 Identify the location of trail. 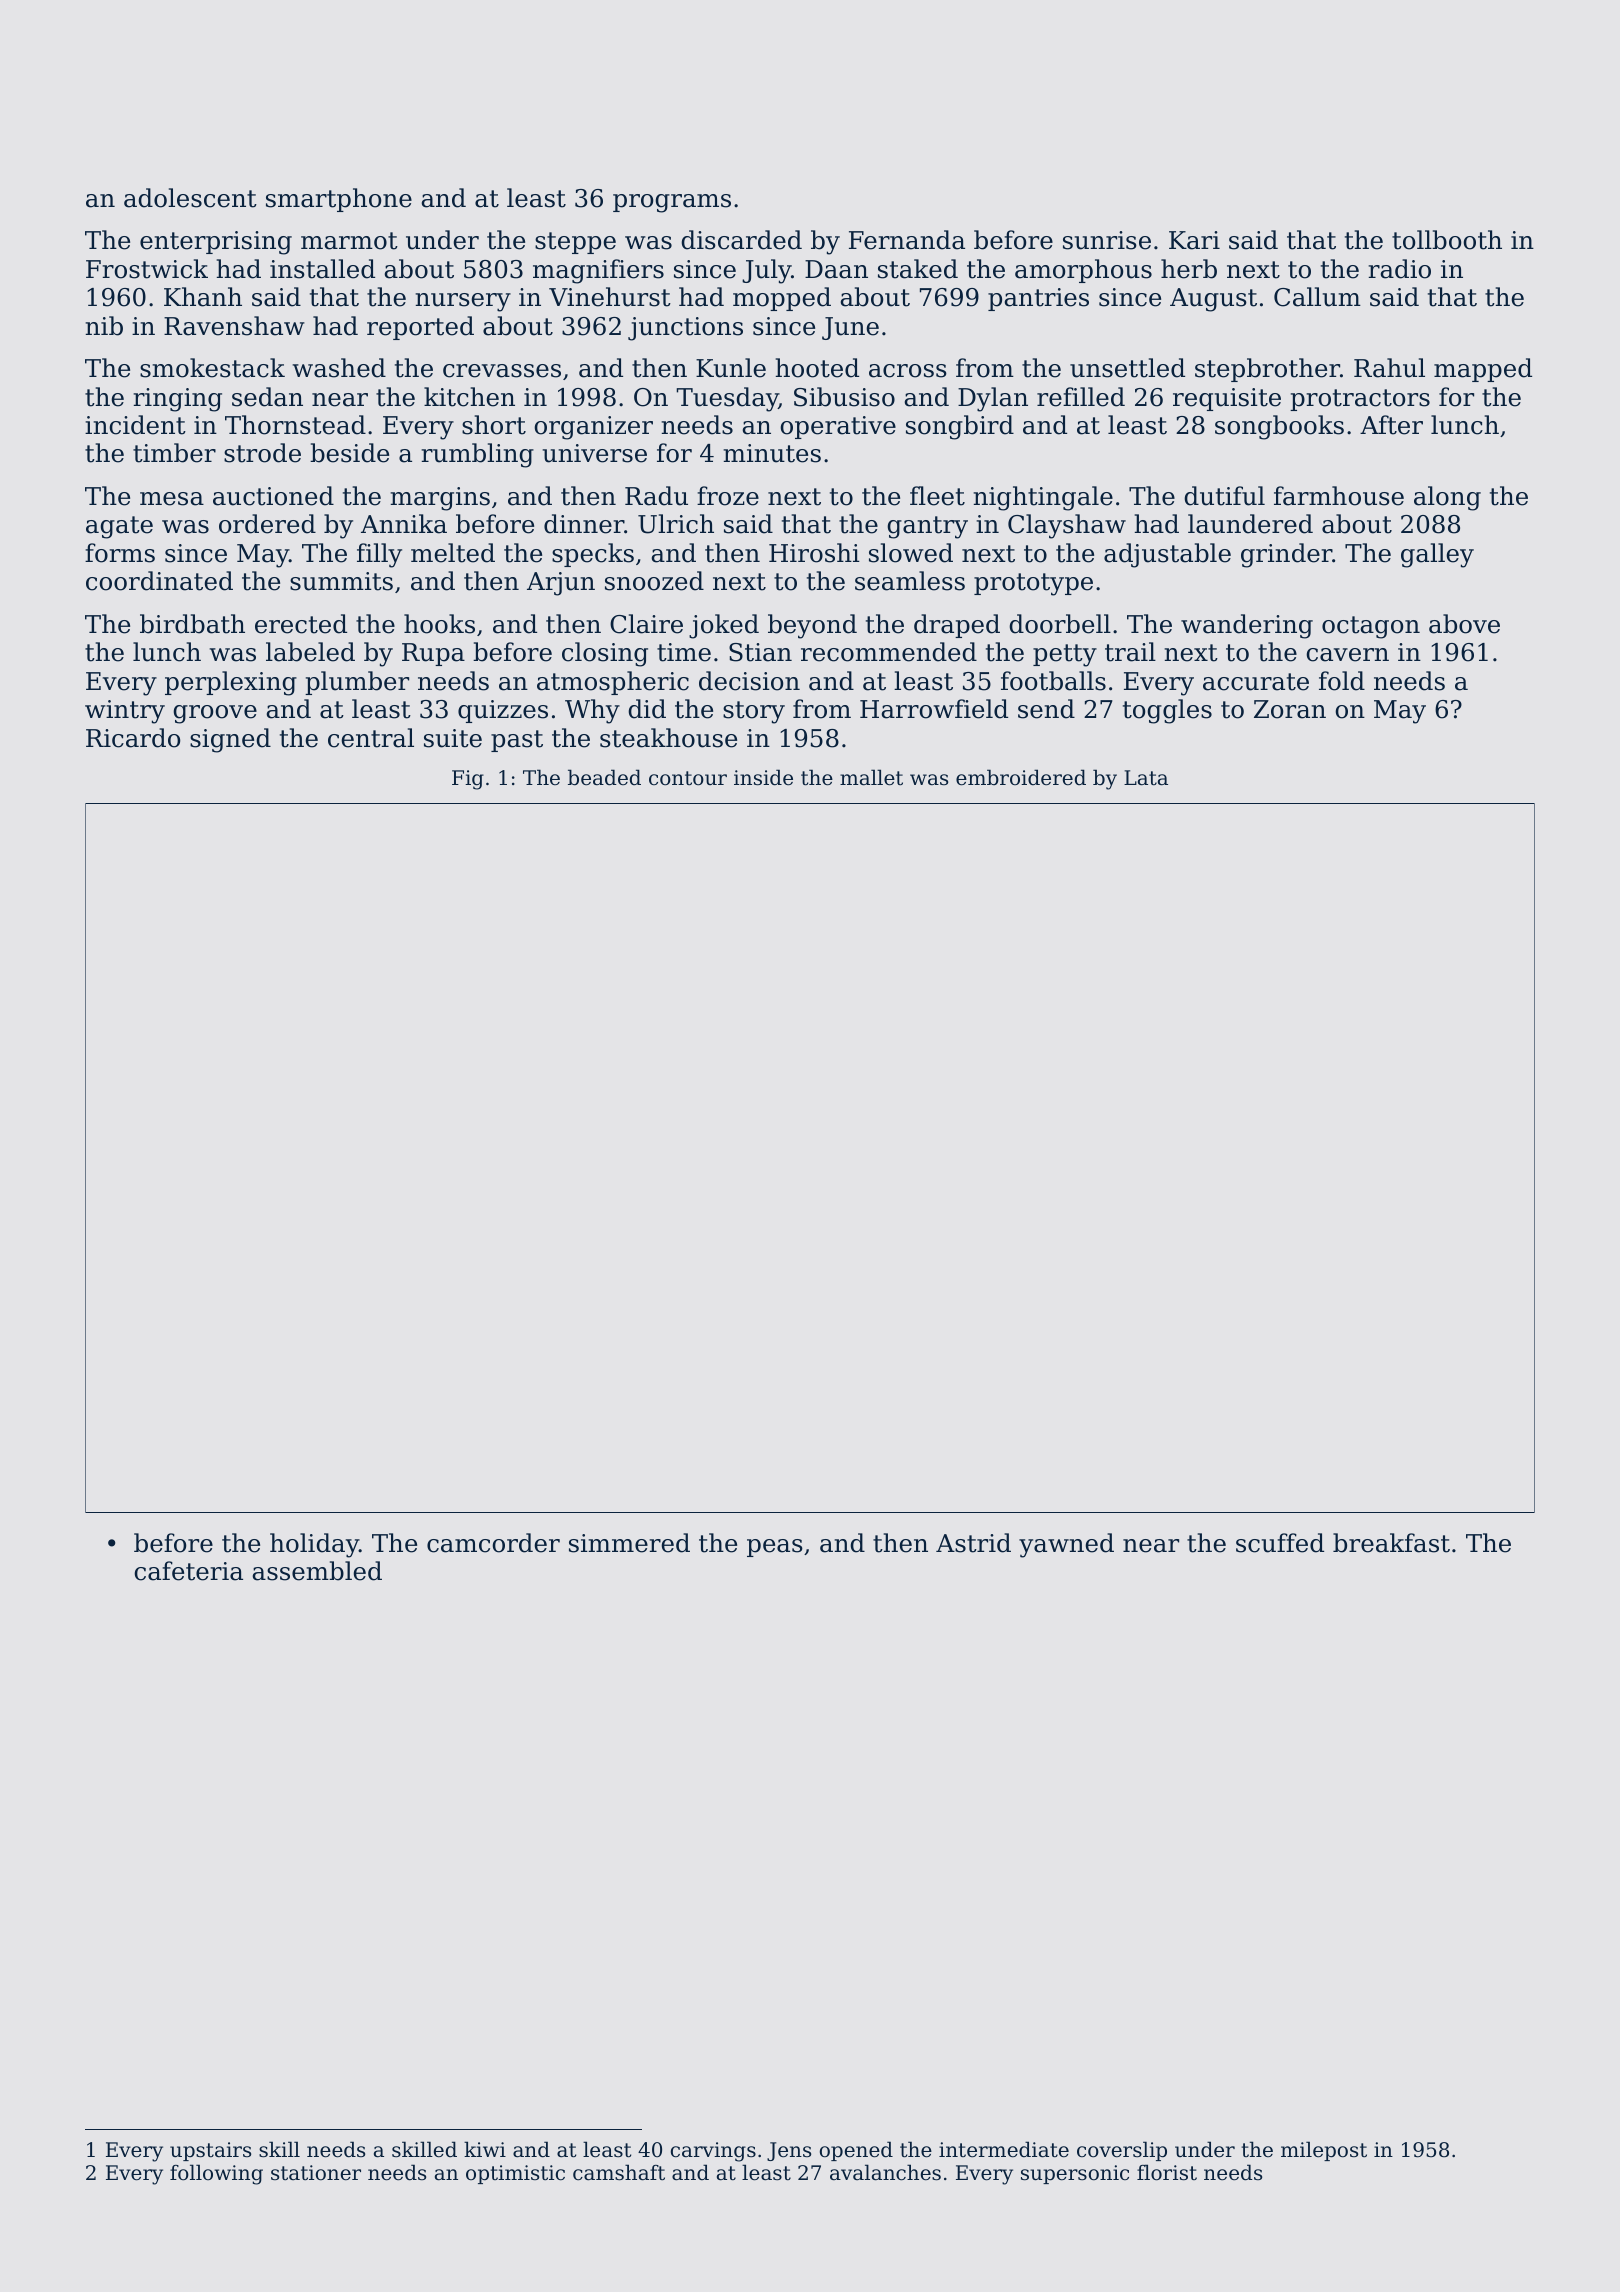
(1130, 652).
